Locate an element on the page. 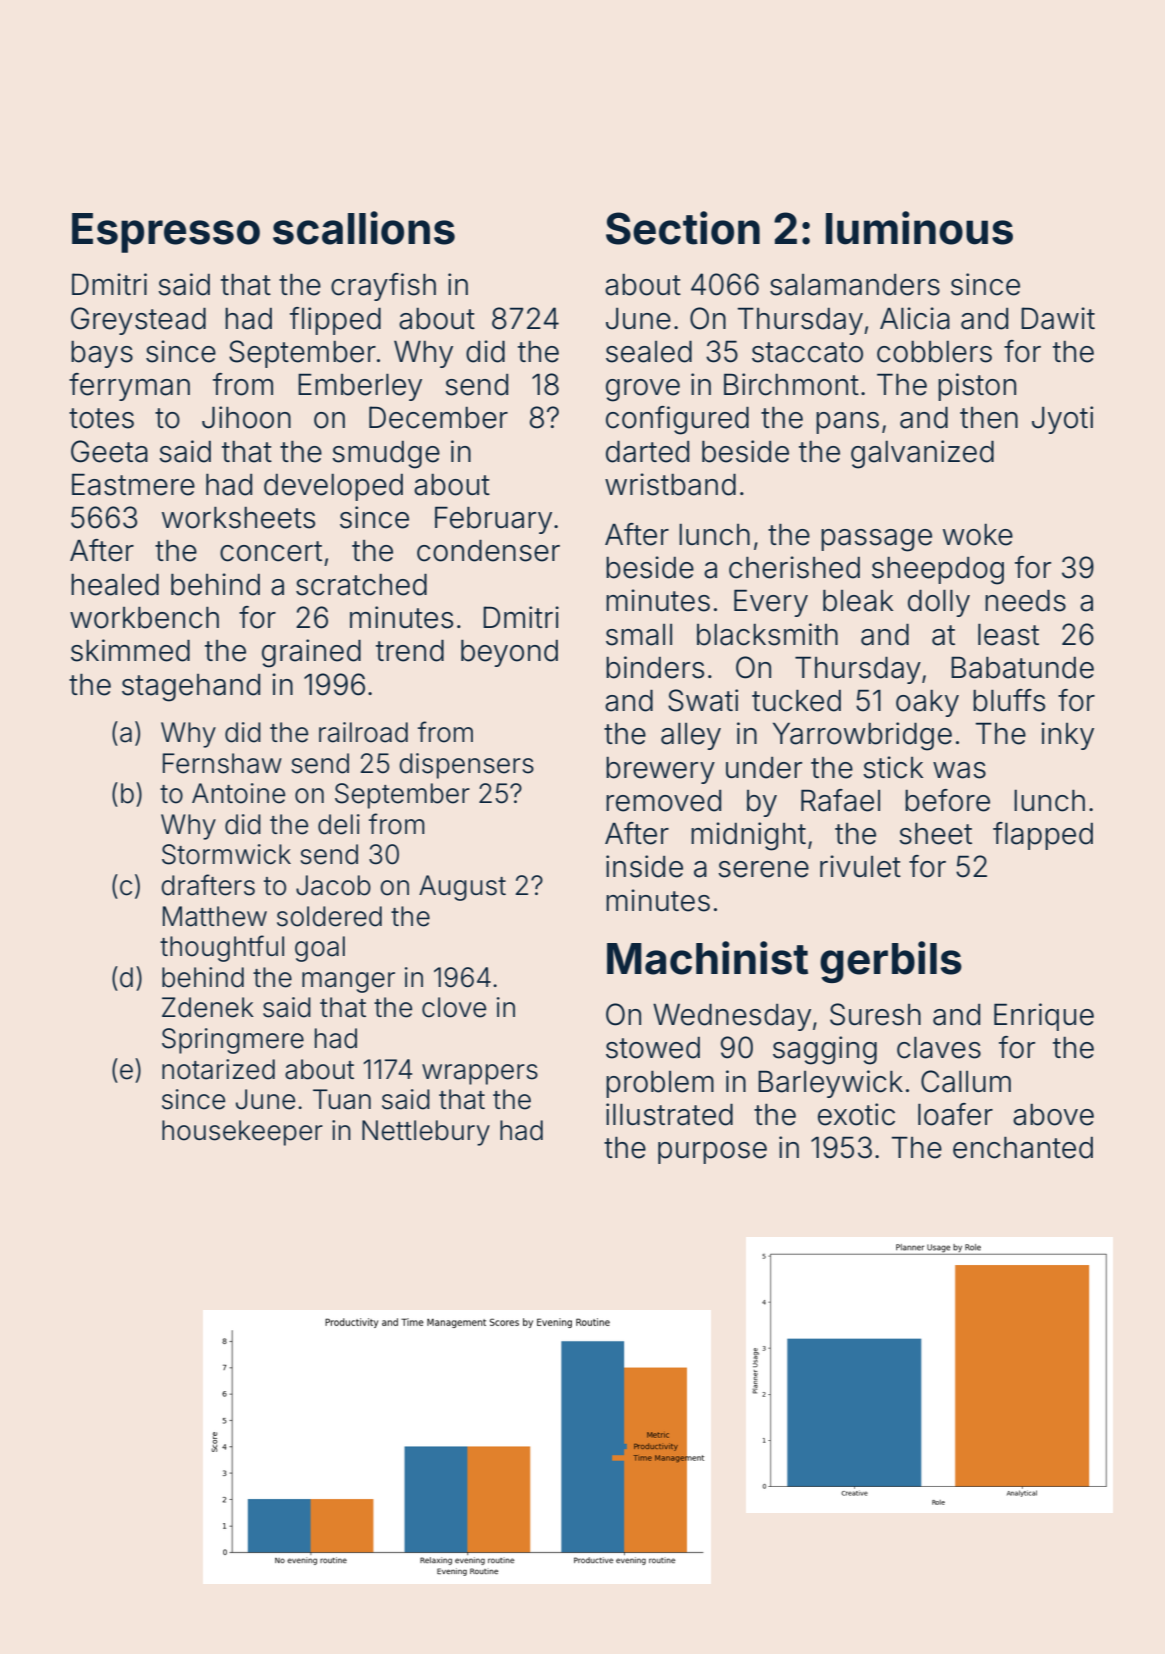 This page has width=1165, height=1654. Emberley is located at coordinates (360, 387).
